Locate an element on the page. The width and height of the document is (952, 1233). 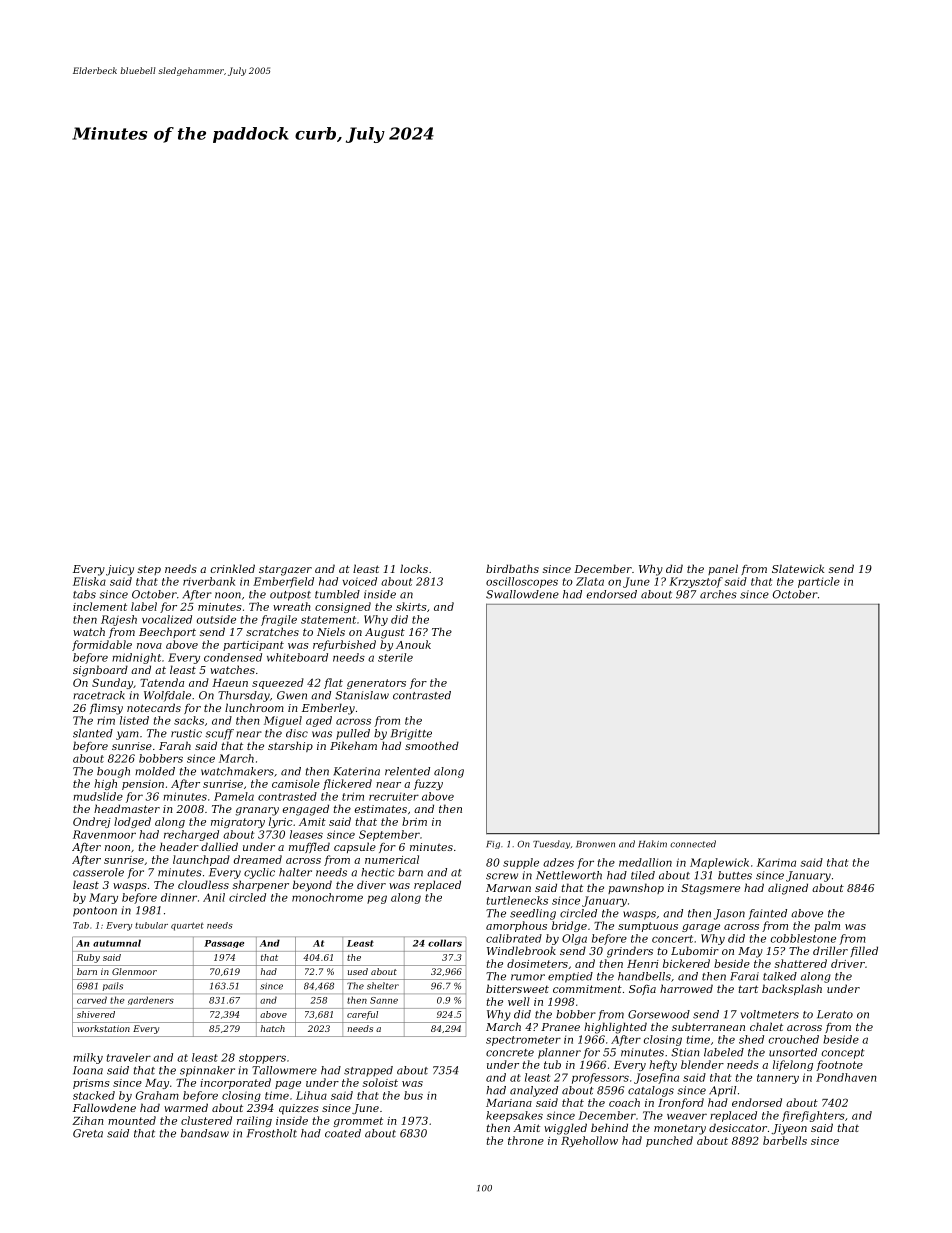
Jiyeon is located at coordinates (789, 1129).
